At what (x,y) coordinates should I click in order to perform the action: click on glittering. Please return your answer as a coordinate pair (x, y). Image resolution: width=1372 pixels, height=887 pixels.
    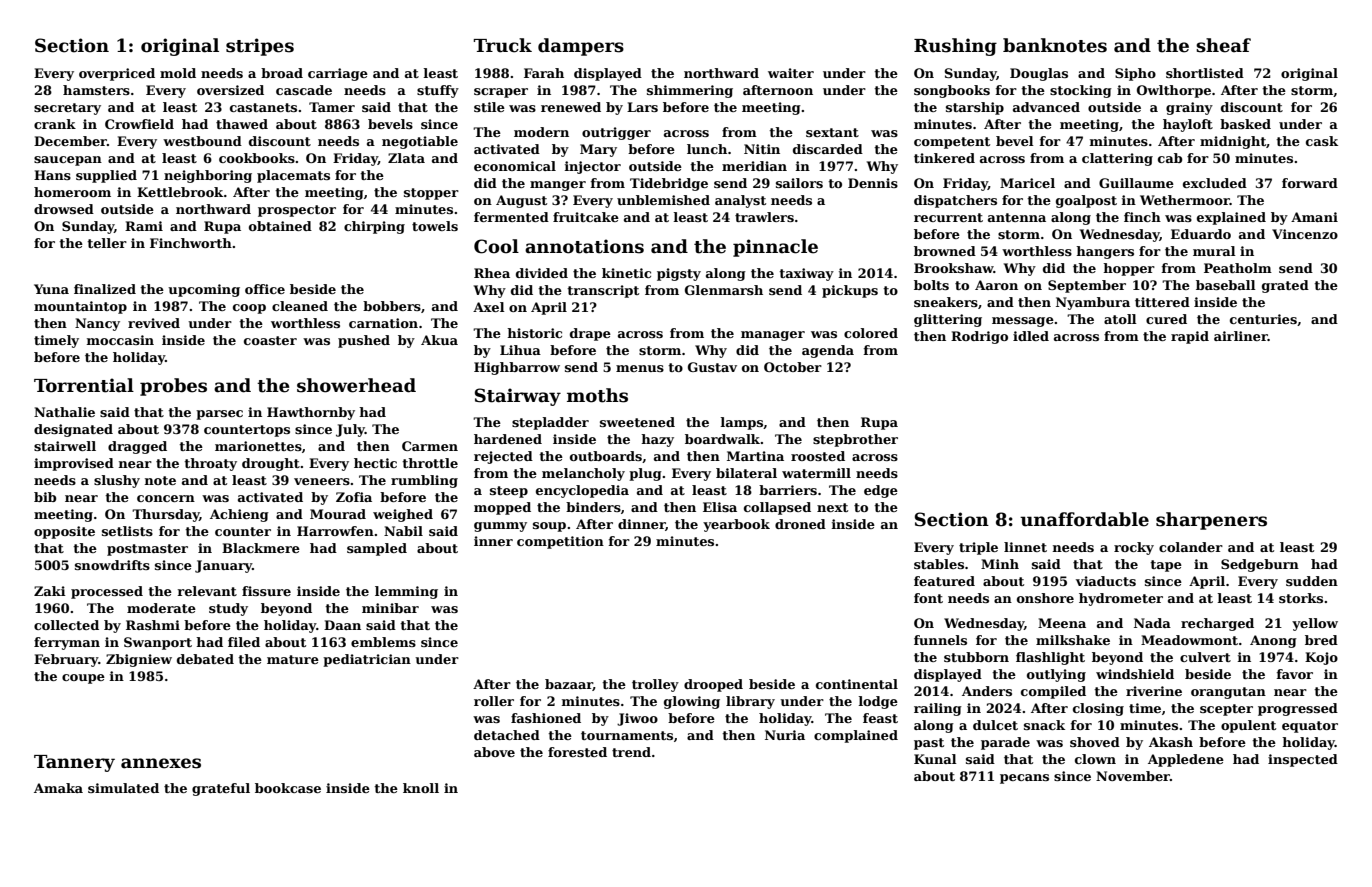
    Looking at the image, I should click on (948, 320).
